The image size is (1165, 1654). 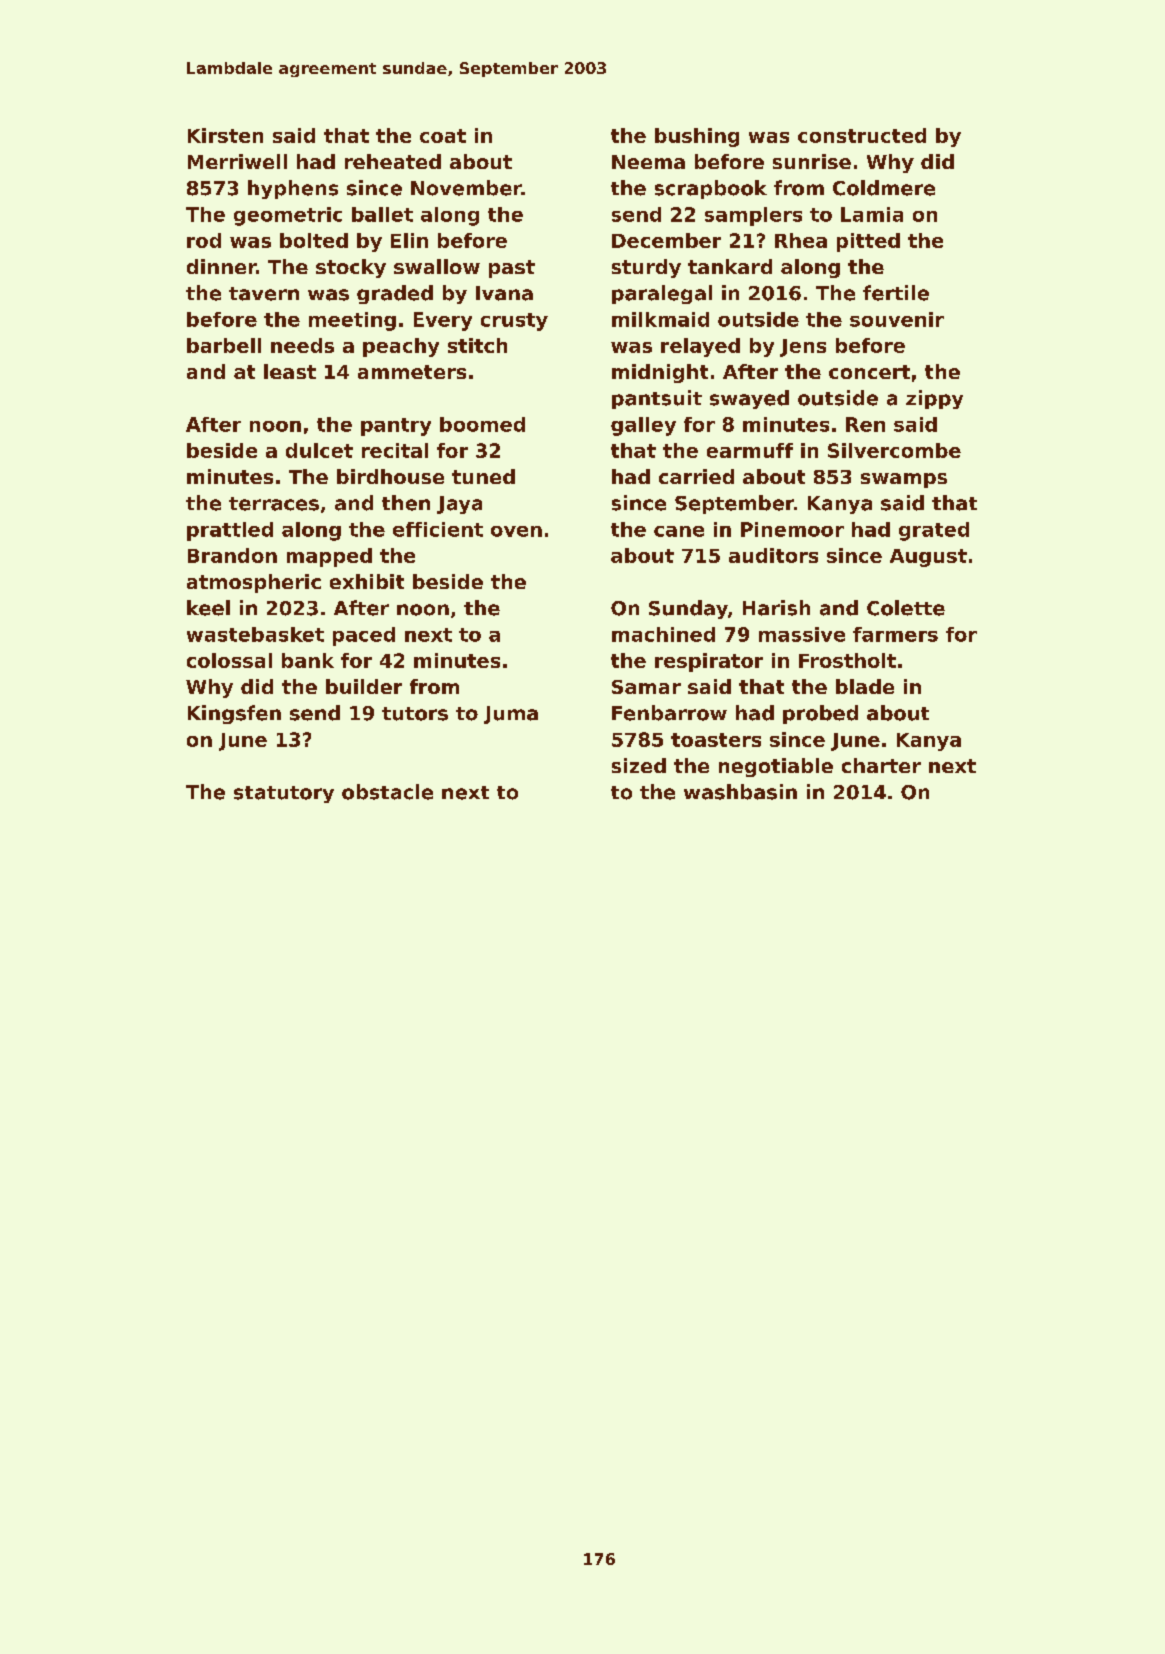 What do you see at coordinates (477, 345) in the page?
I see `stitch` at bounding box center [477, 345].
